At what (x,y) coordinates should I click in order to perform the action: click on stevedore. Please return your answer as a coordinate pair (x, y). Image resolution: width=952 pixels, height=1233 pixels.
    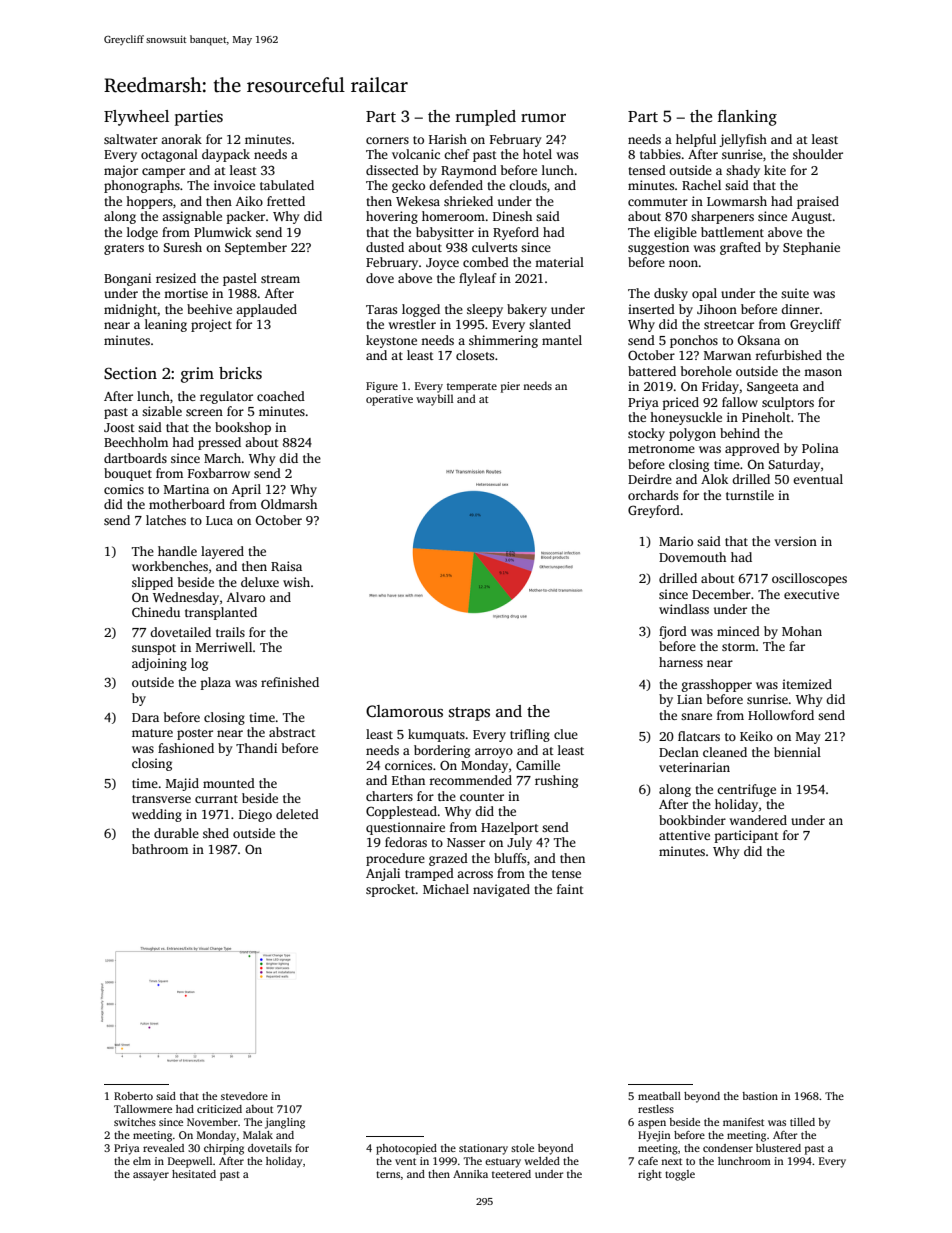
    Looking at the image, I should click on (244, 1096).
